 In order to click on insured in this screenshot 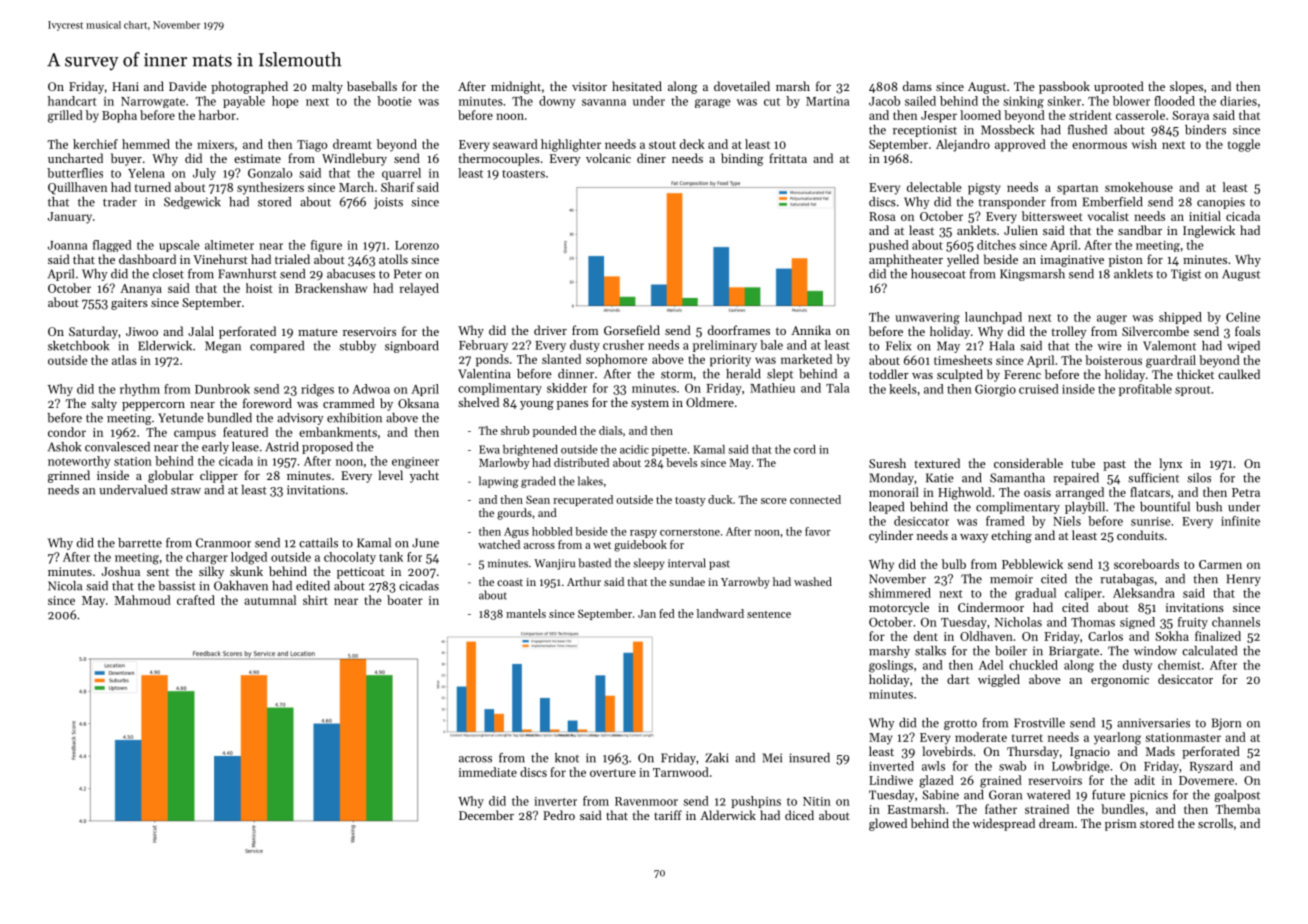, I will do `click(809, 758)`.
